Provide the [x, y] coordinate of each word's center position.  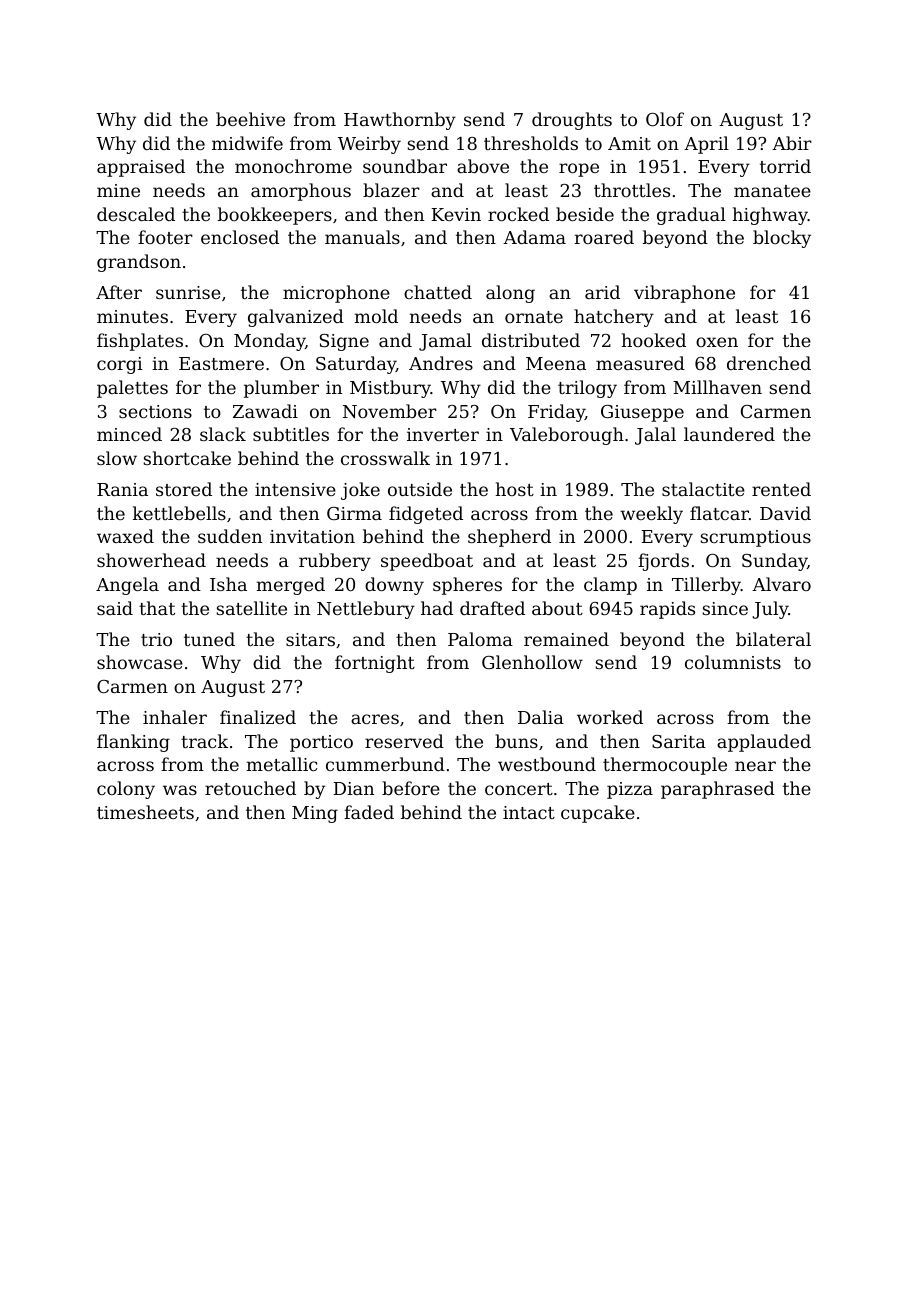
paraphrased [718, 790]
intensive [295, 489]
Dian [354, 788]
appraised [141, 168]
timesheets [145, 812]
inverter [443, 434]
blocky [782, 239]
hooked [654, 340]
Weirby [369, 145]
